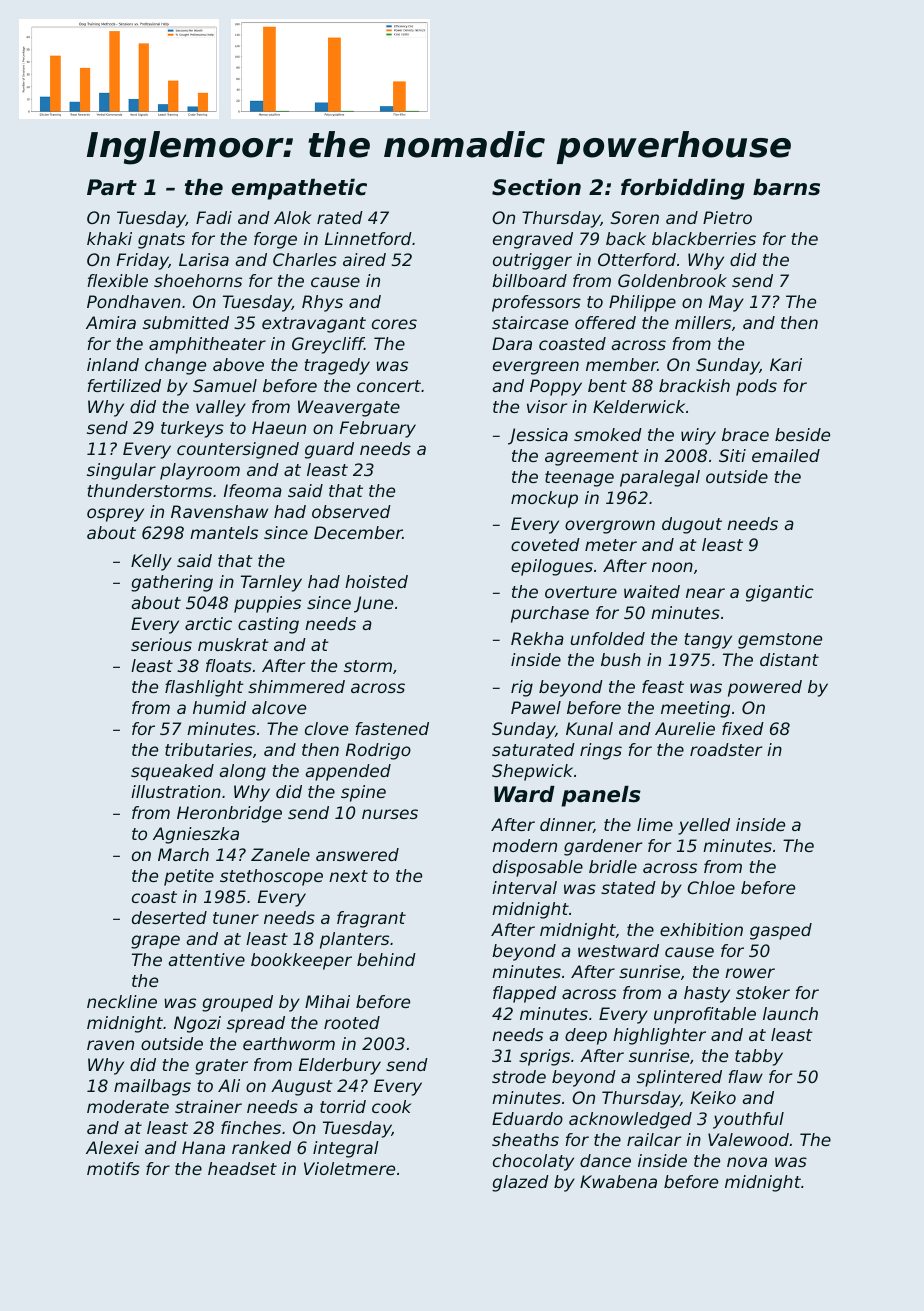  What do you see at coordinates (161, 241) in the document?
I see `gnats` at bounding box center [161, 241].
